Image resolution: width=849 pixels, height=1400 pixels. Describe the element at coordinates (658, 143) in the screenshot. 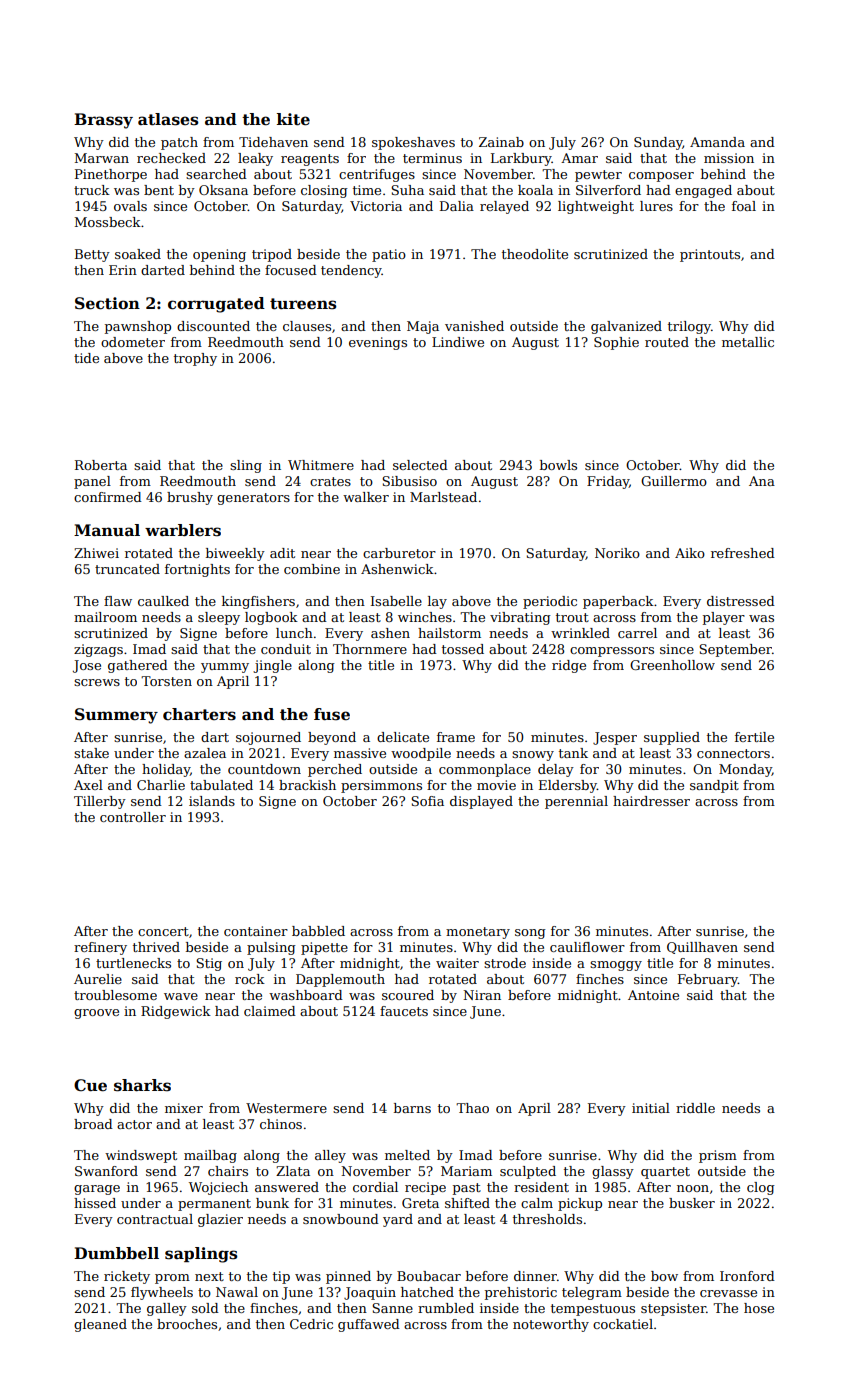

I see `Sunday` at that location.
